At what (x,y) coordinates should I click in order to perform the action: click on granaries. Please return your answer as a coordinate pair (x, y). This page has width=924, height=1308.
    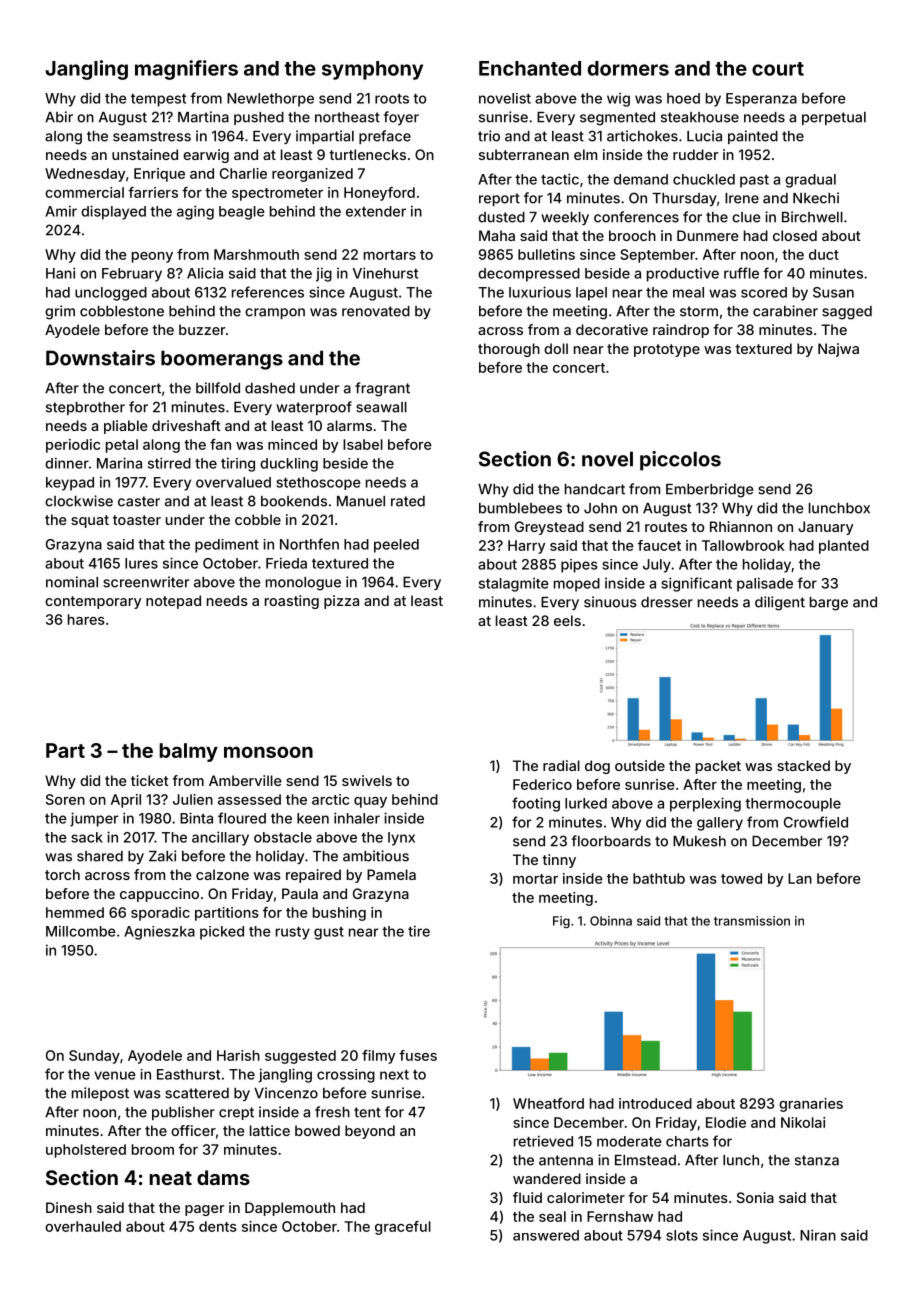
    Looking at the image, I should click on (811, 1105).
